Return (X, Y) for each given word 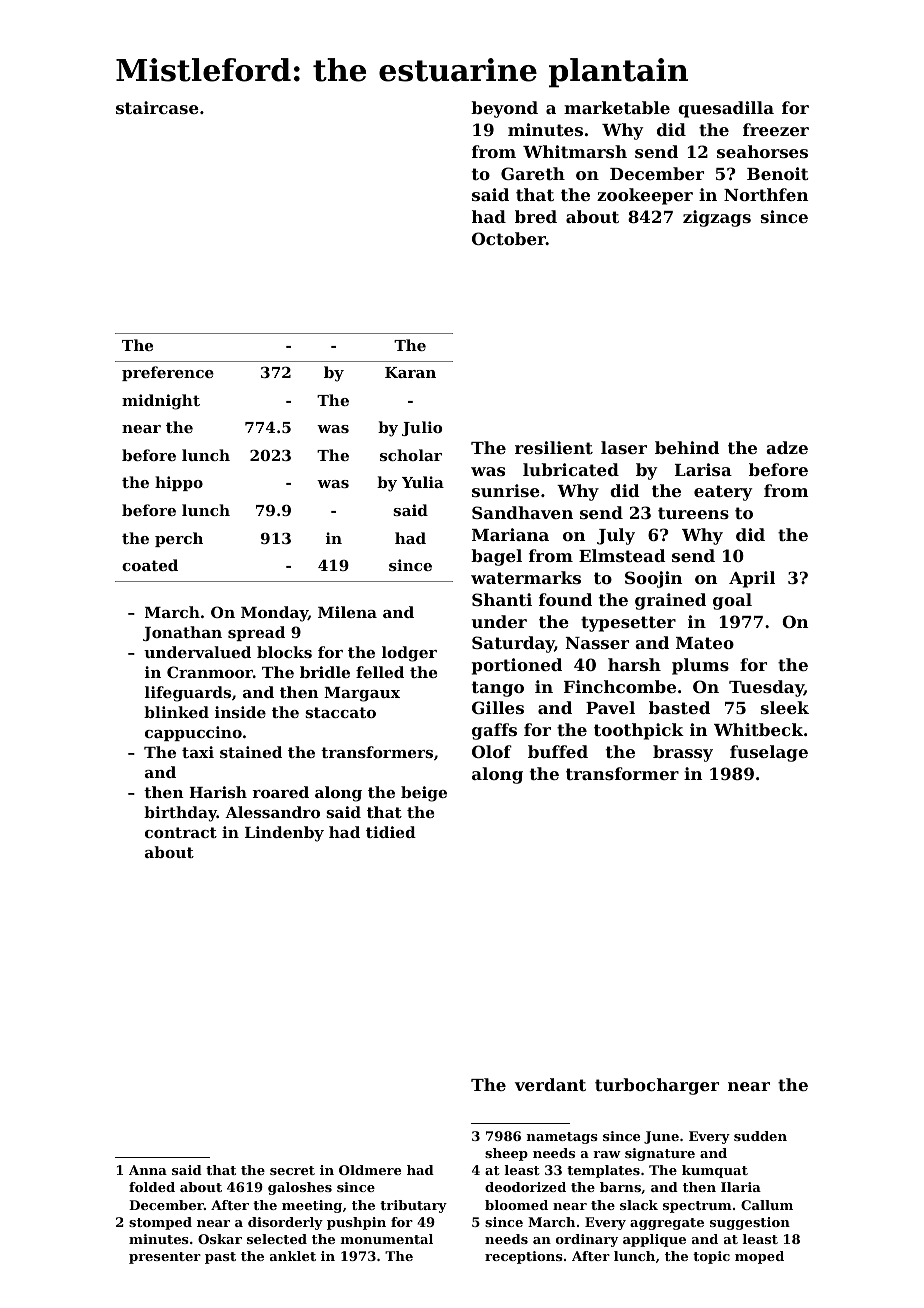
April (752, 579)
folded (152, 1187)
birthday (180, 814)
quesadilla (726, 109)
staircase (157, 107)
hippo (179, 483)
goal (732, 601)
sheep (506, 1154)
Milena (347, 612)
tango (498, 689)
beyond (504, 109)
